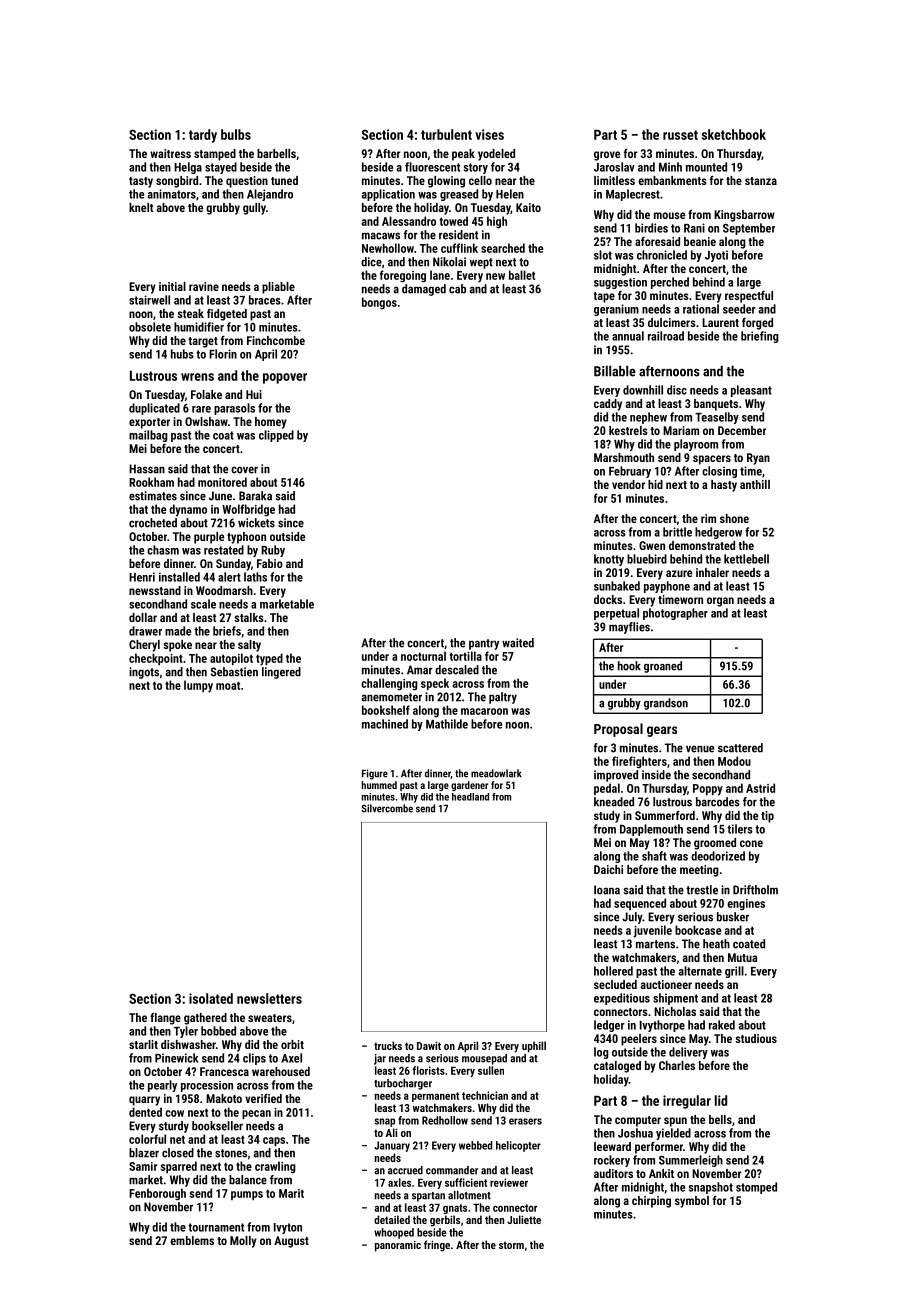  I want to click on peelers, so click(639, 1040).
